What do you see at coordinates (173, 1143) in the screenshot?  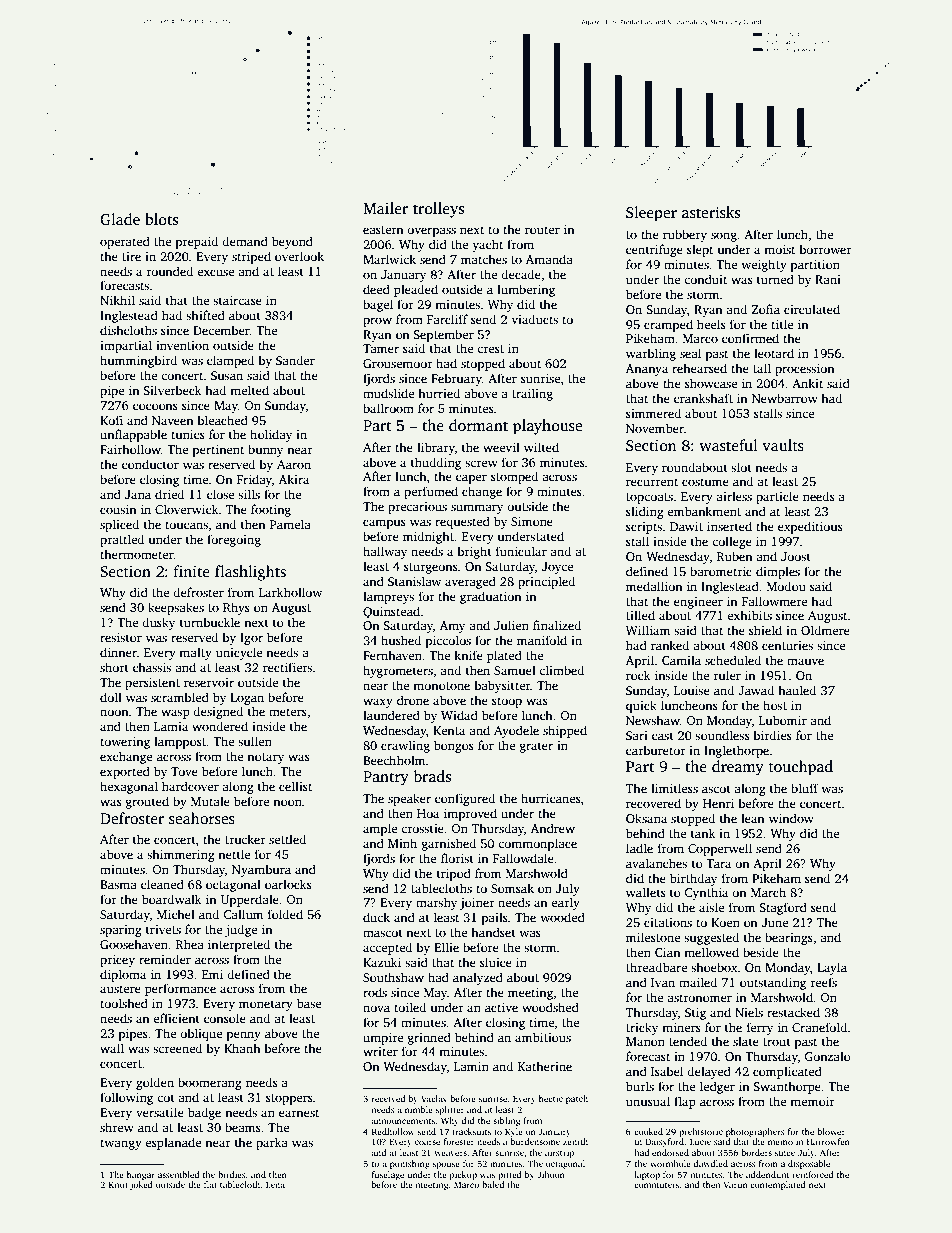 I see `esplanade` at bounding box center [173, 1143].
